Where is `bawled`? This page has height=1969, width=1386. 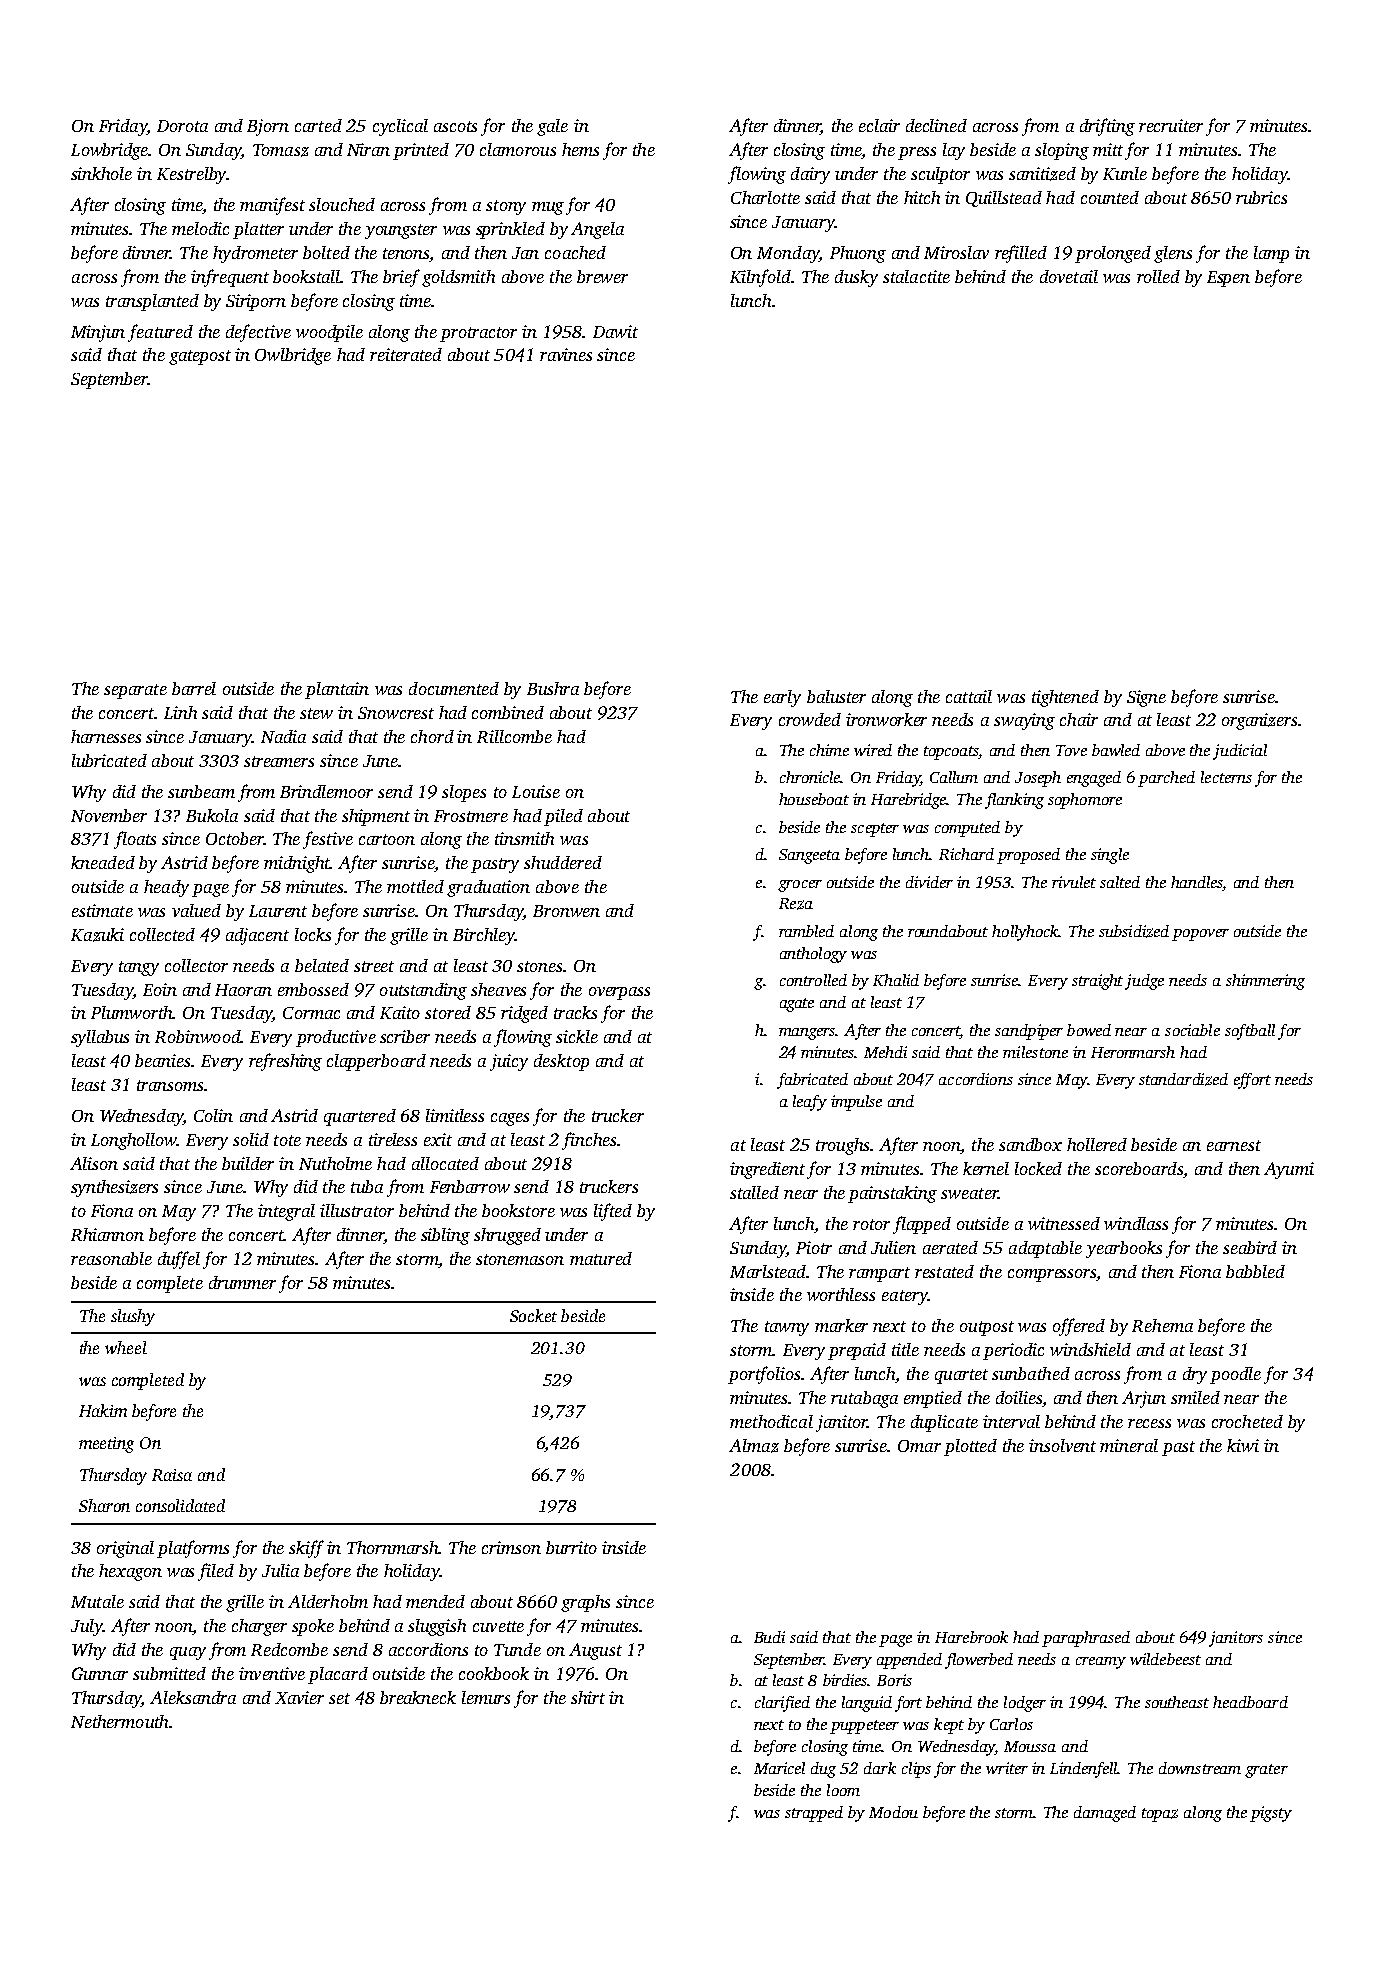
bawled is located at coordinates (1116, 750).
